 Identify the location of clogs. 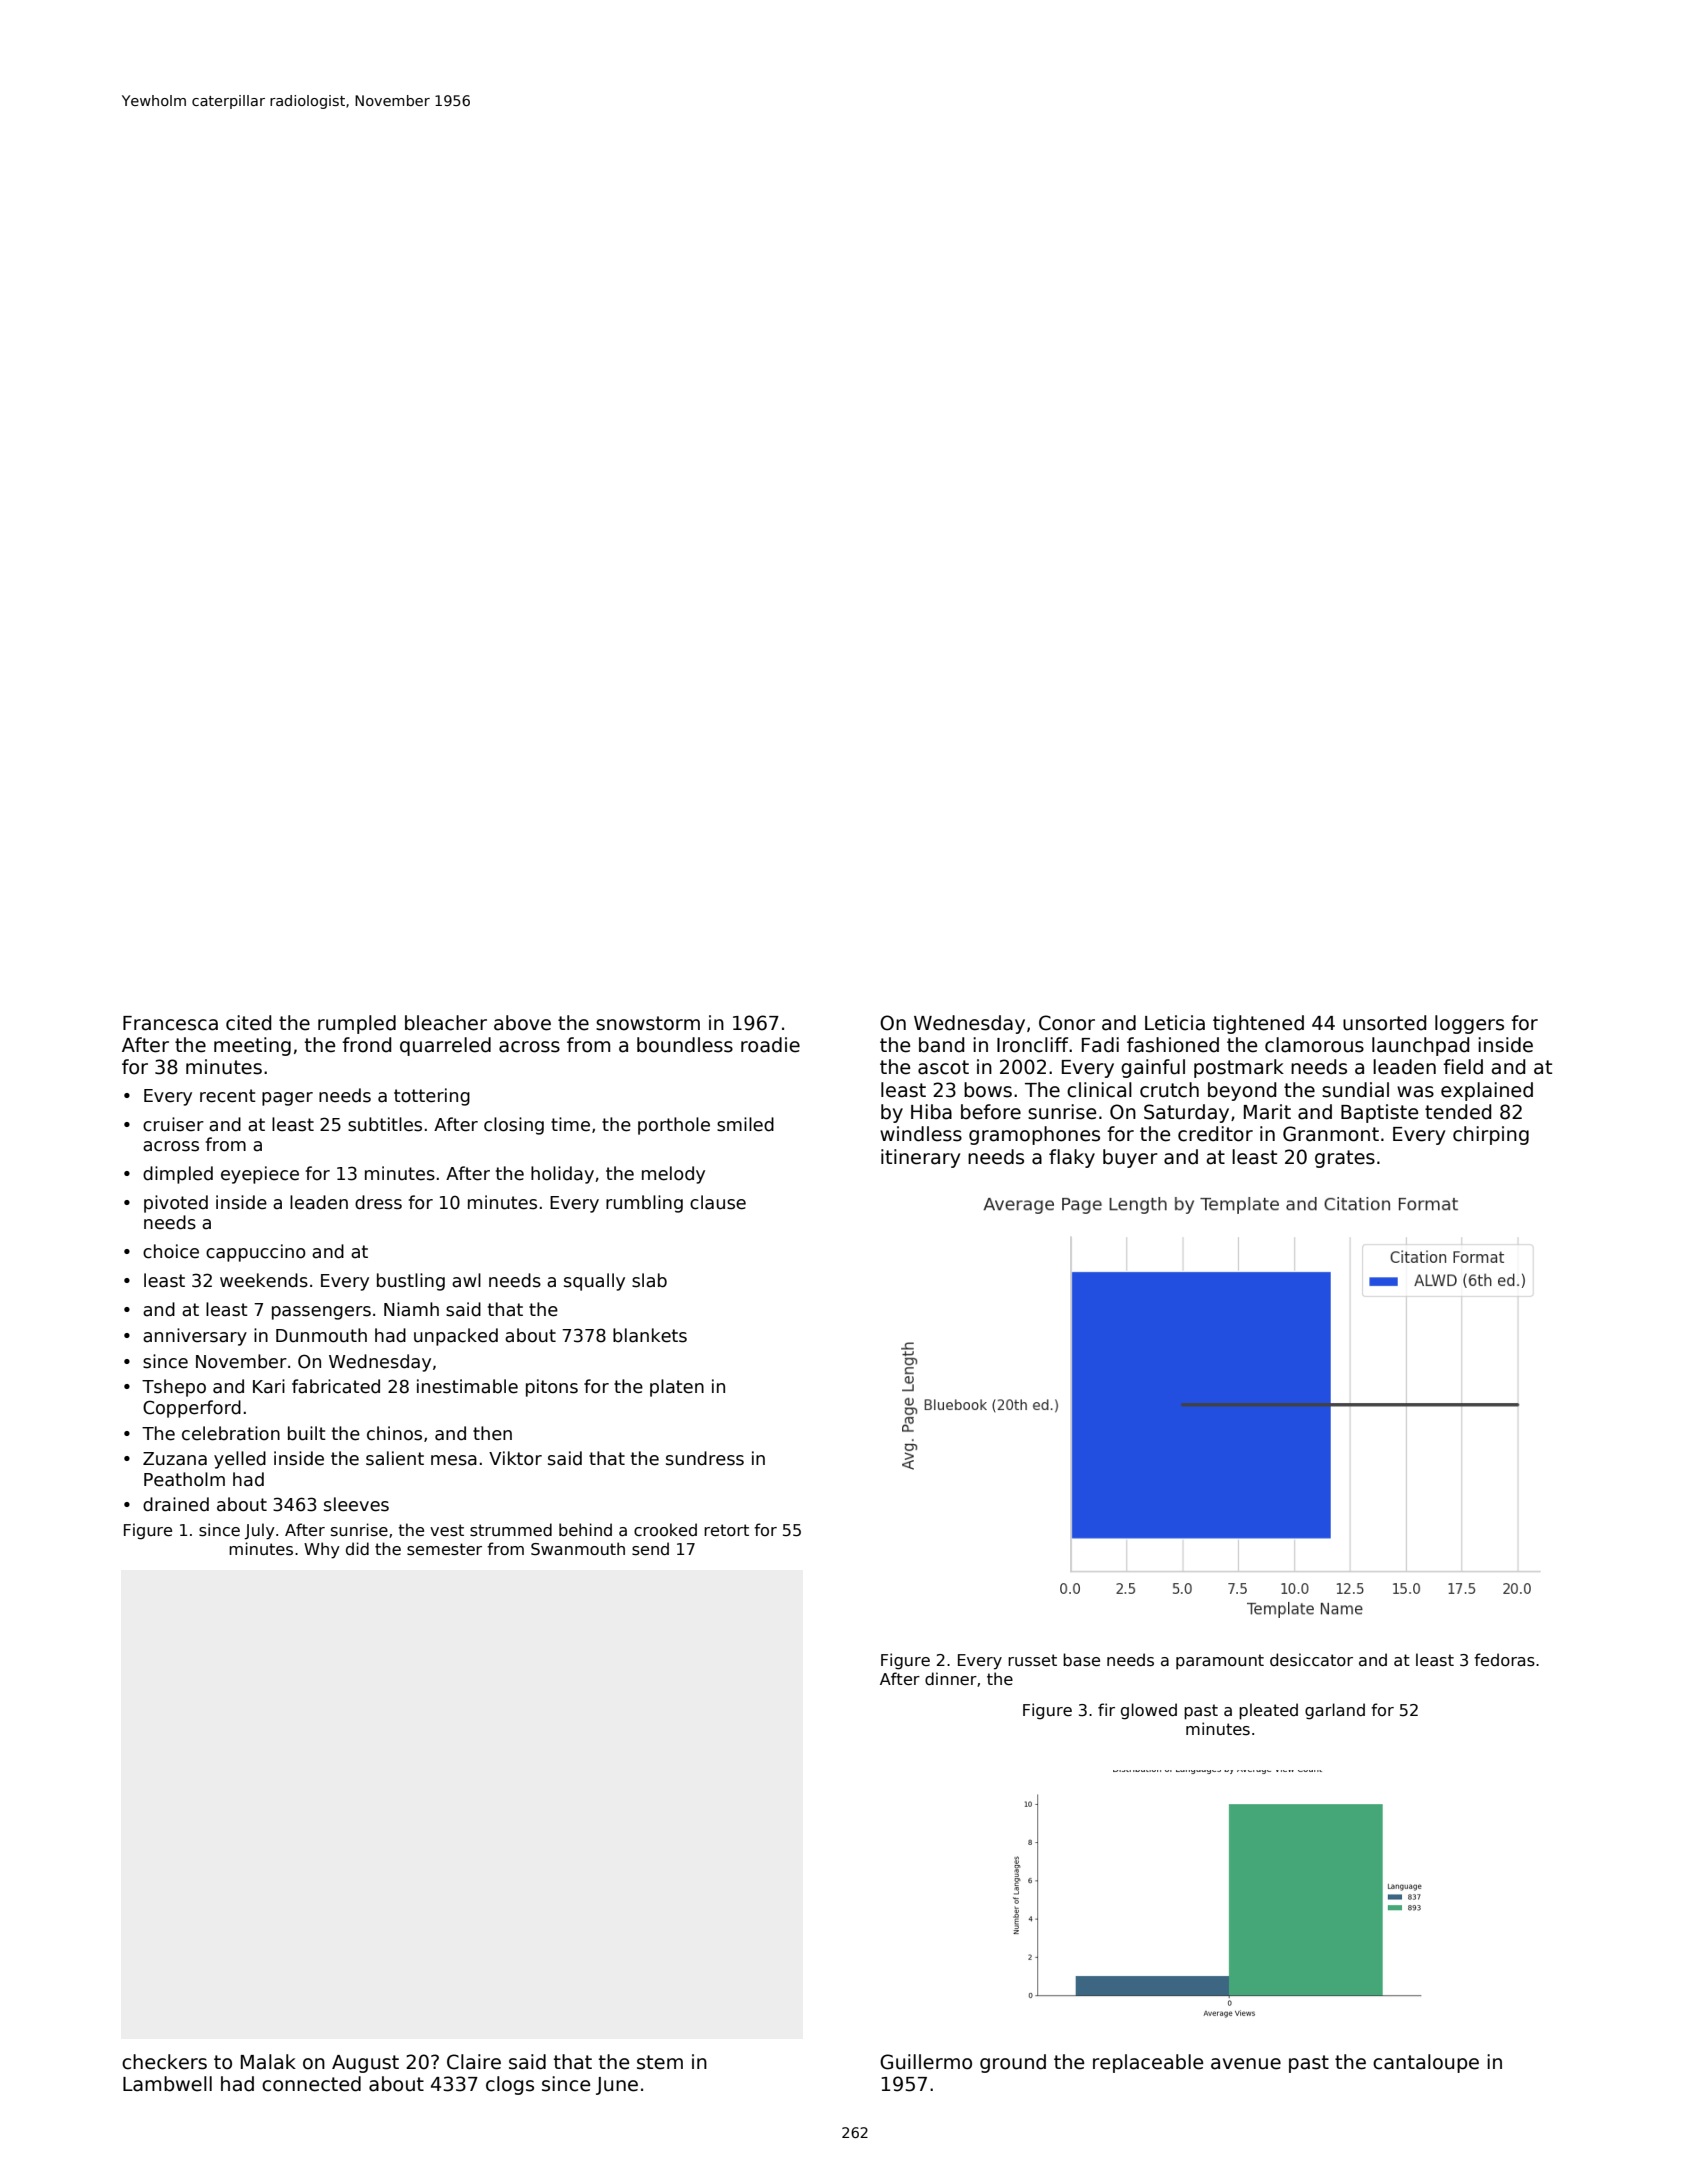
(510, 2085).
